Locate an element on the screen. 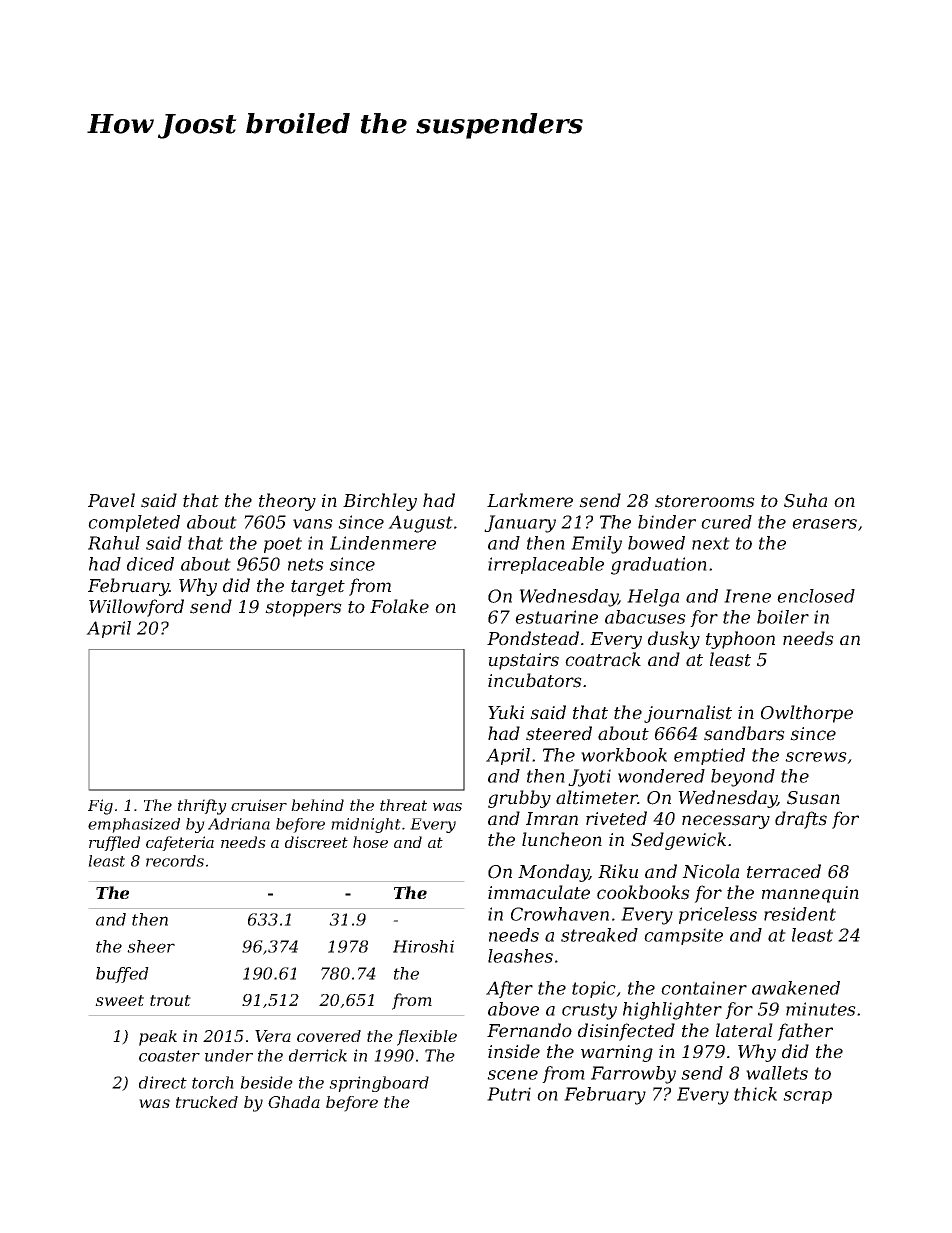 The image size is (952, 1233). under is located at coordinates (229, 1055).
